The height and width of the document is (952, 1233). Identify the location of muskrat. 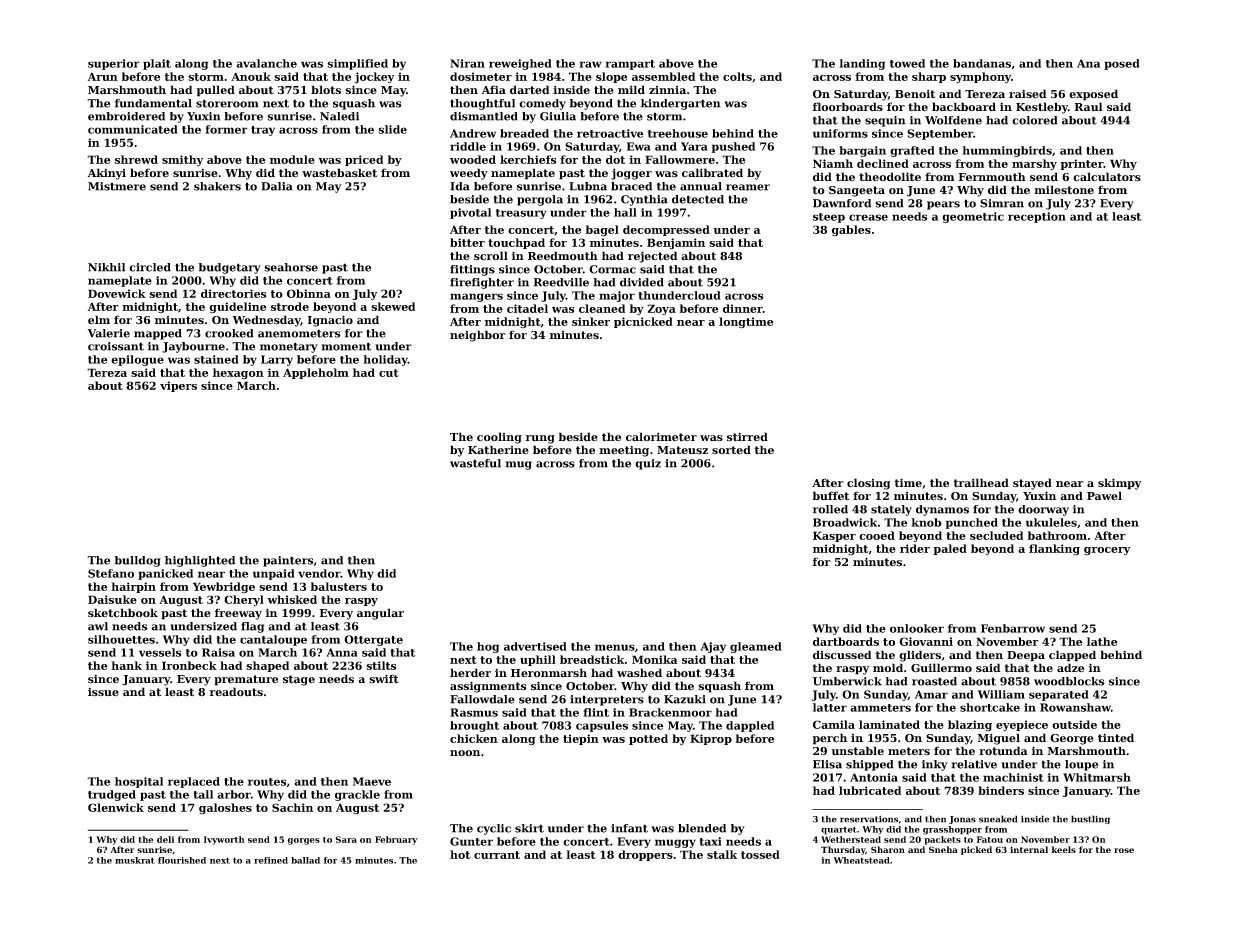
(135, 860).
